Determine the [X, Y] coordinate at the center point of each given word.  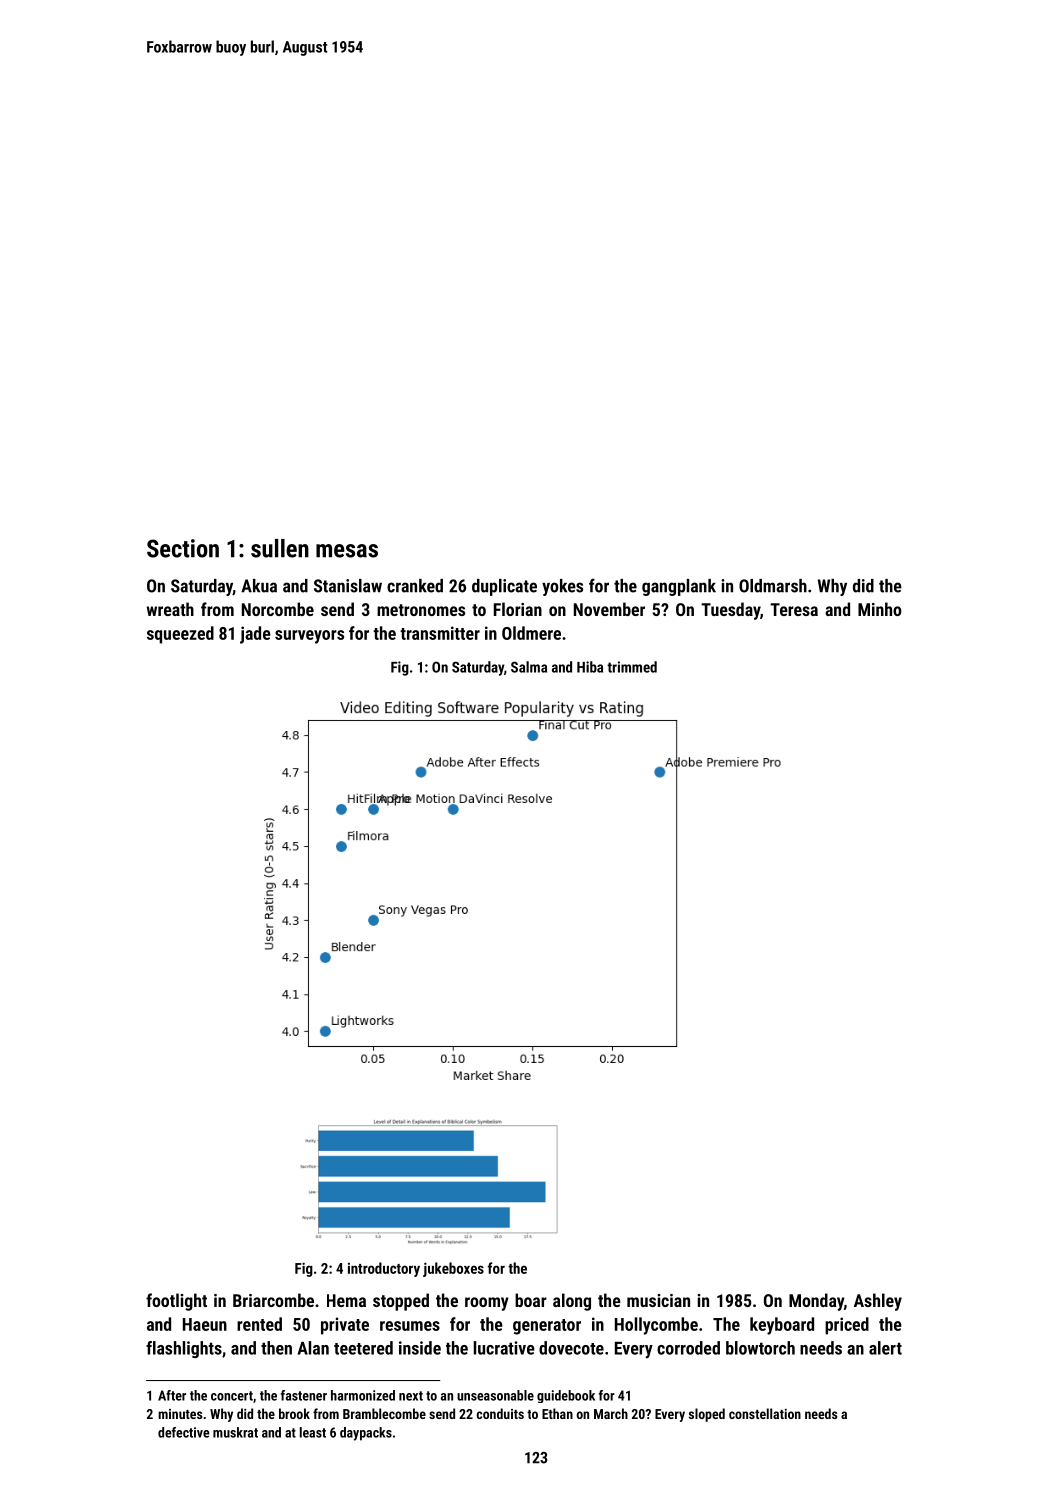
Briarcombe [273, 1300]
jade [255, 635]
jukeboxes [453, 1269]
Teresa [794, 609]
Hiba [590, 667]
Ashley [878, 1302]
